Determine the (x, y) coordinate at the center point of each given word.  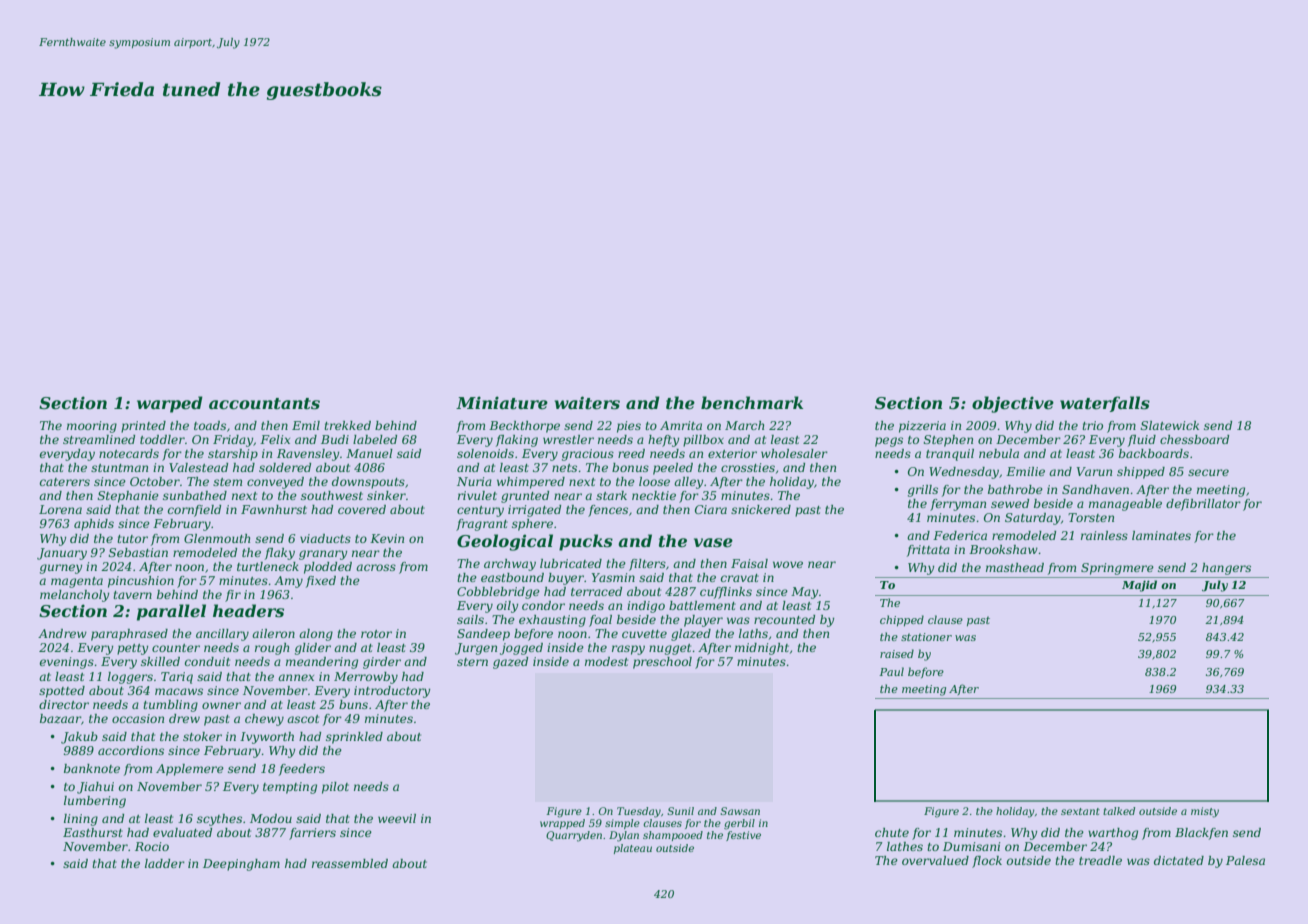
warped (170, 404)
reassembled (350, 863)
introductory (392, 692)
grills (923, 491)
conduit (207, 661)
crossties (748, 467)
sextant (1080, 811)
